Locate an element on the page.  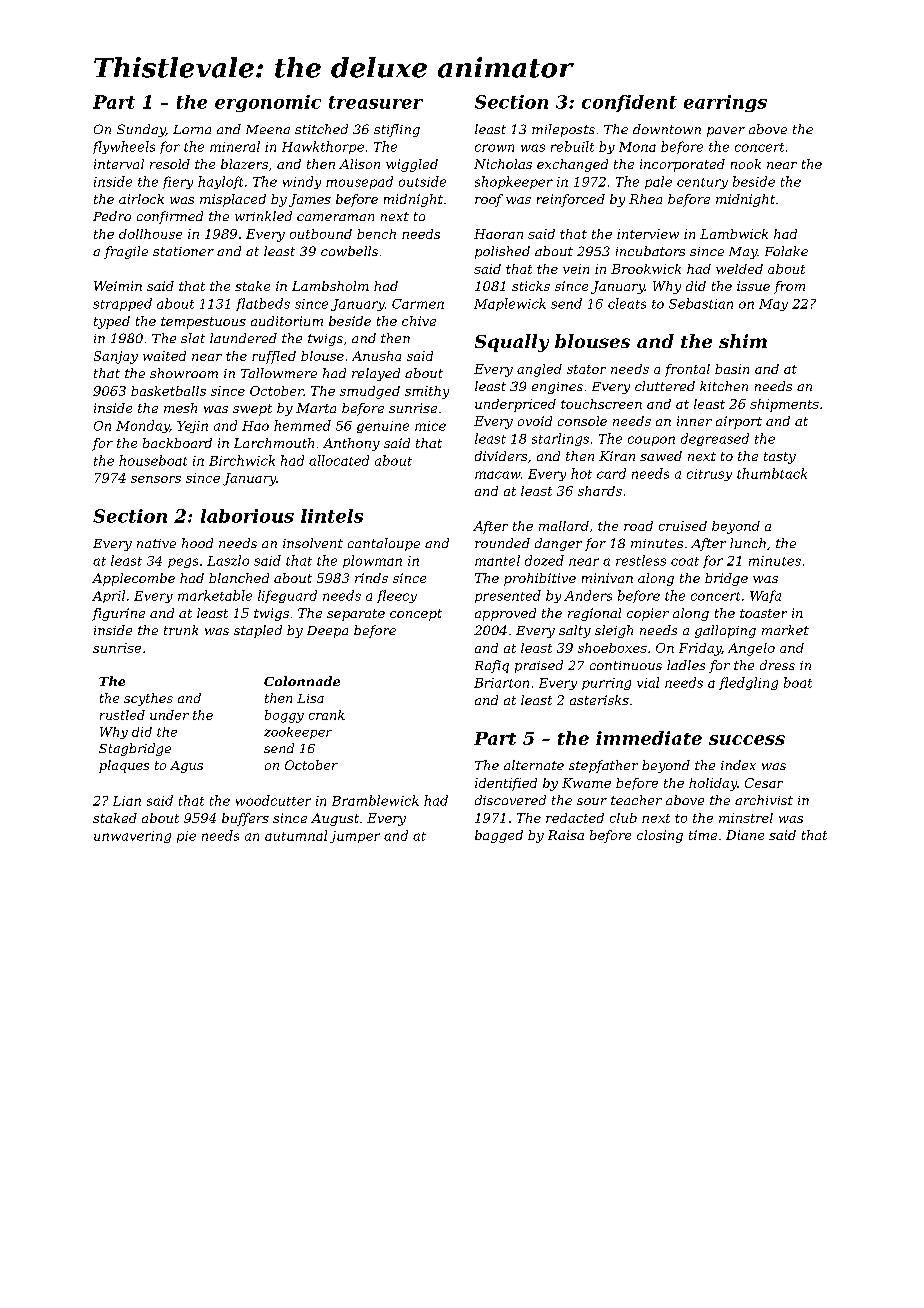
success is located at coordinates (747, 740).
